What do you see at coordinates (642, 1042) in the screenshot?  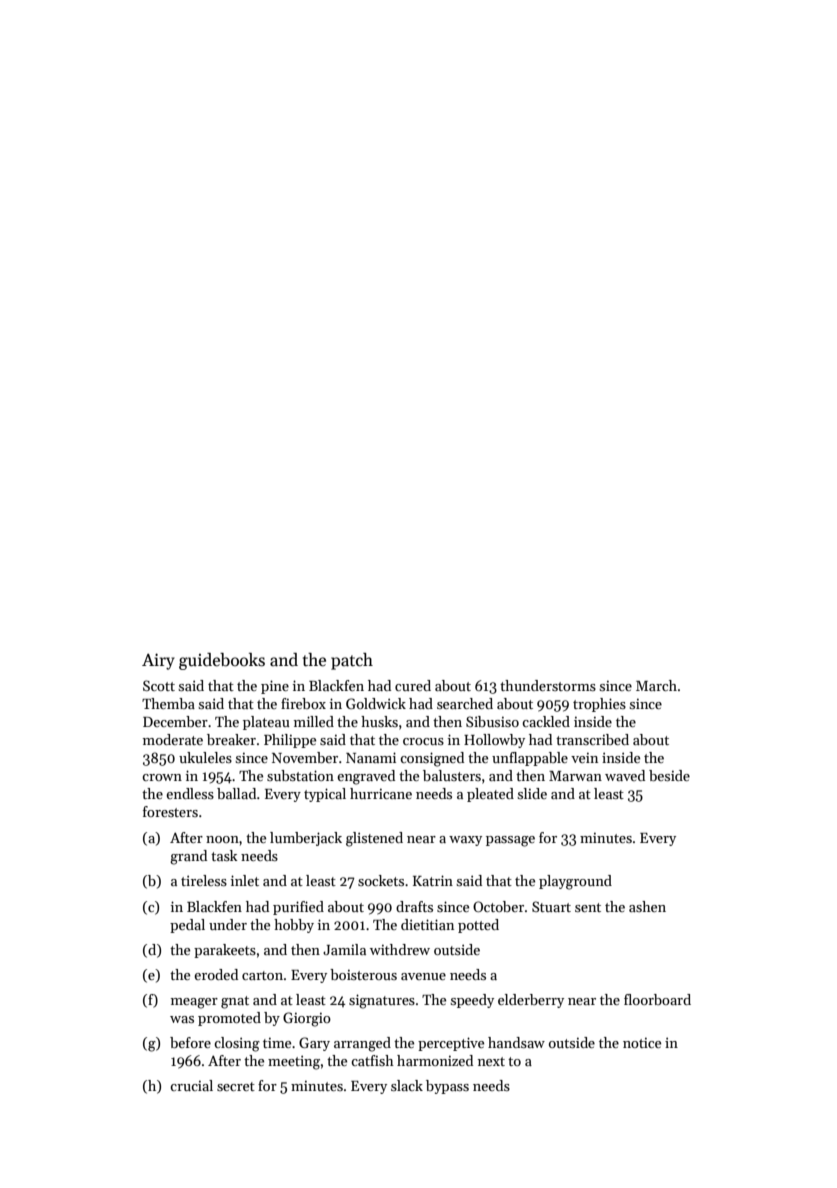 I see `notice` at bounding box center [642, 1042].
